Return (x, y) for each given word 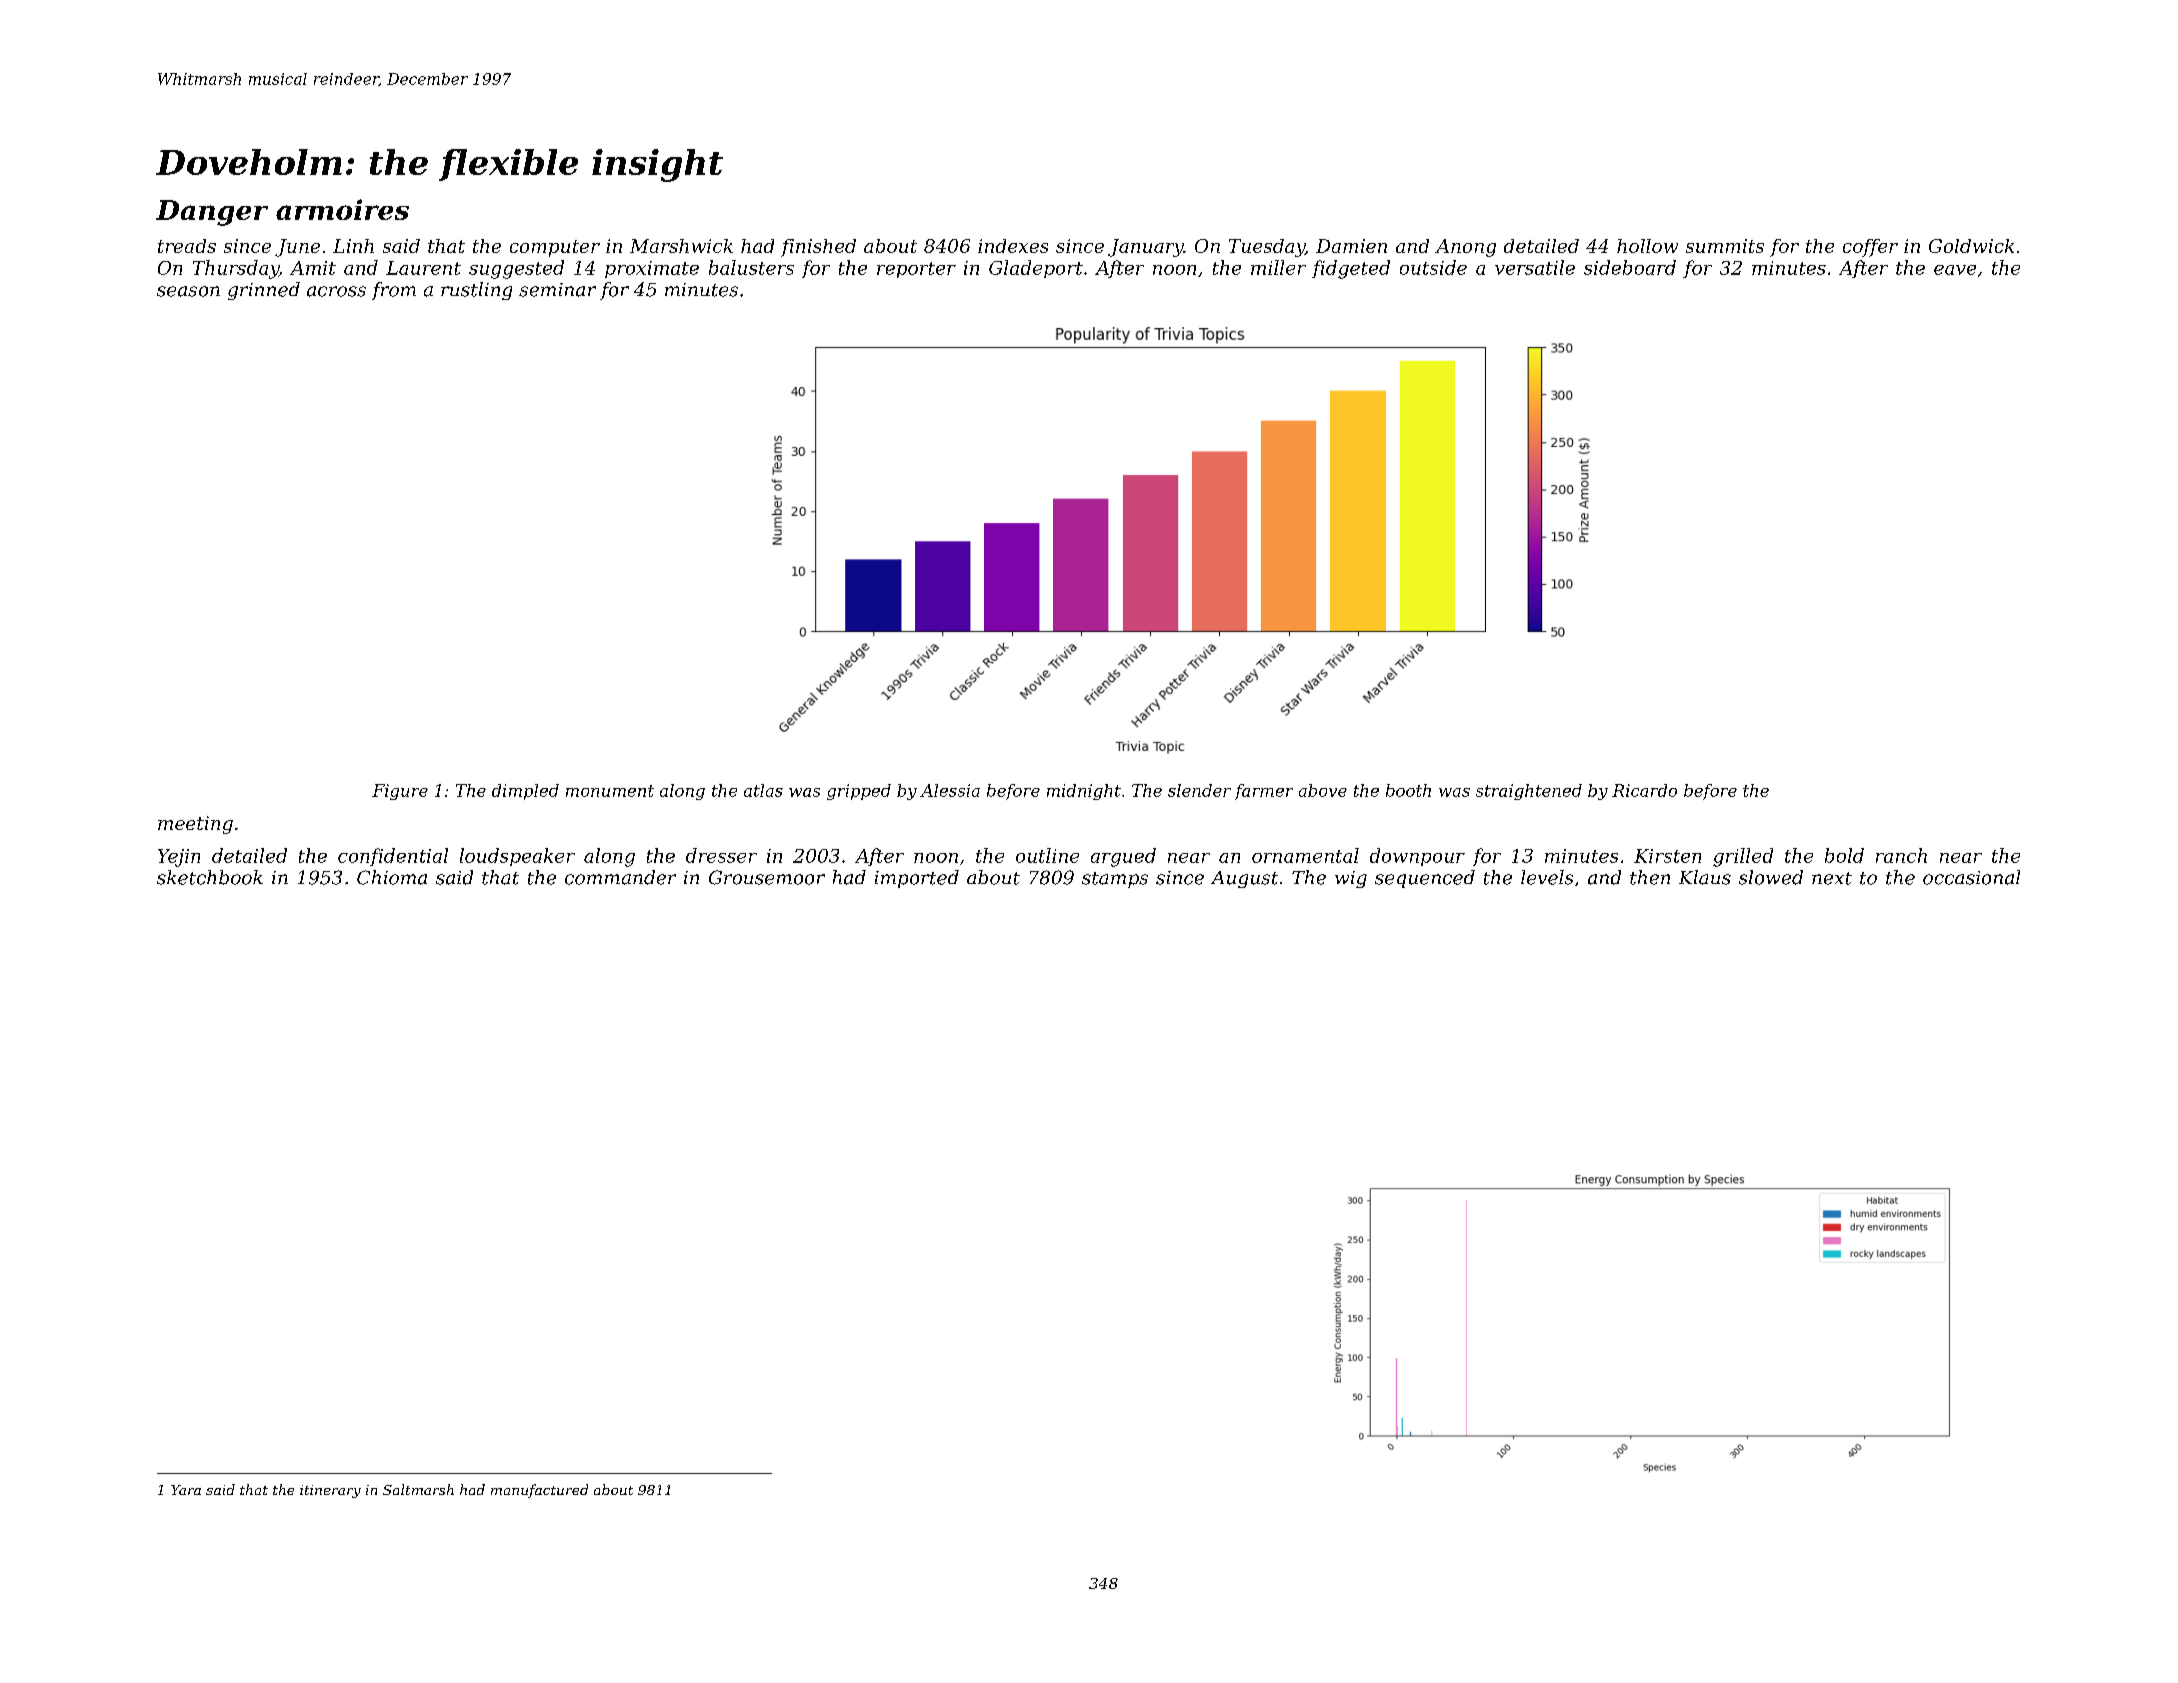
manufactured (539, 1491)
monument (610, 791)
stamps (1115, 880)
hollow (1647, 246)
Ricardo (1644, 790)
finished (818, 248)
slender (1199, 790)
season (188, 291)
